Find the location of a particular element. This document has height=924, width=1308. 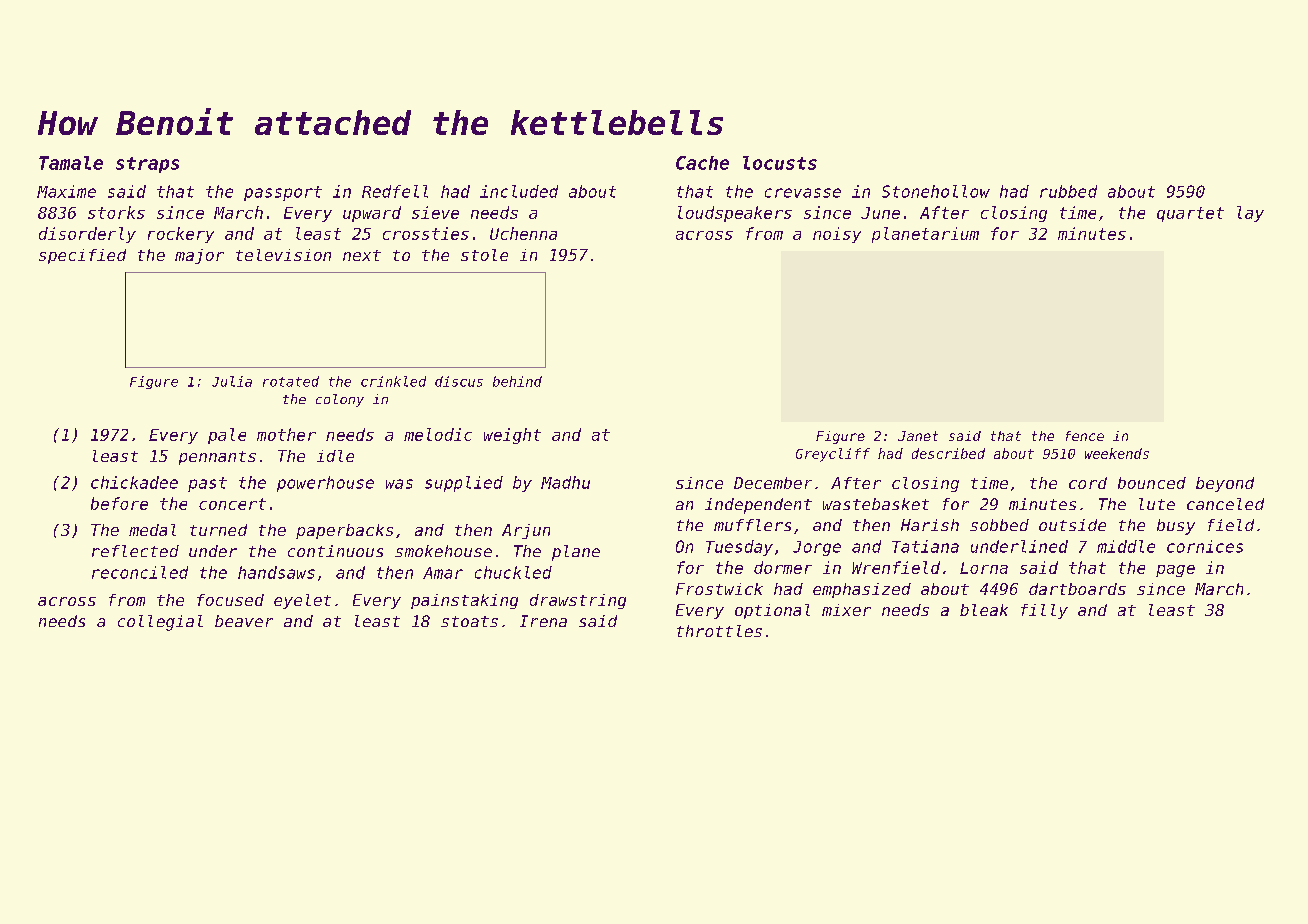

storks is located at coordinates (116, 212).
